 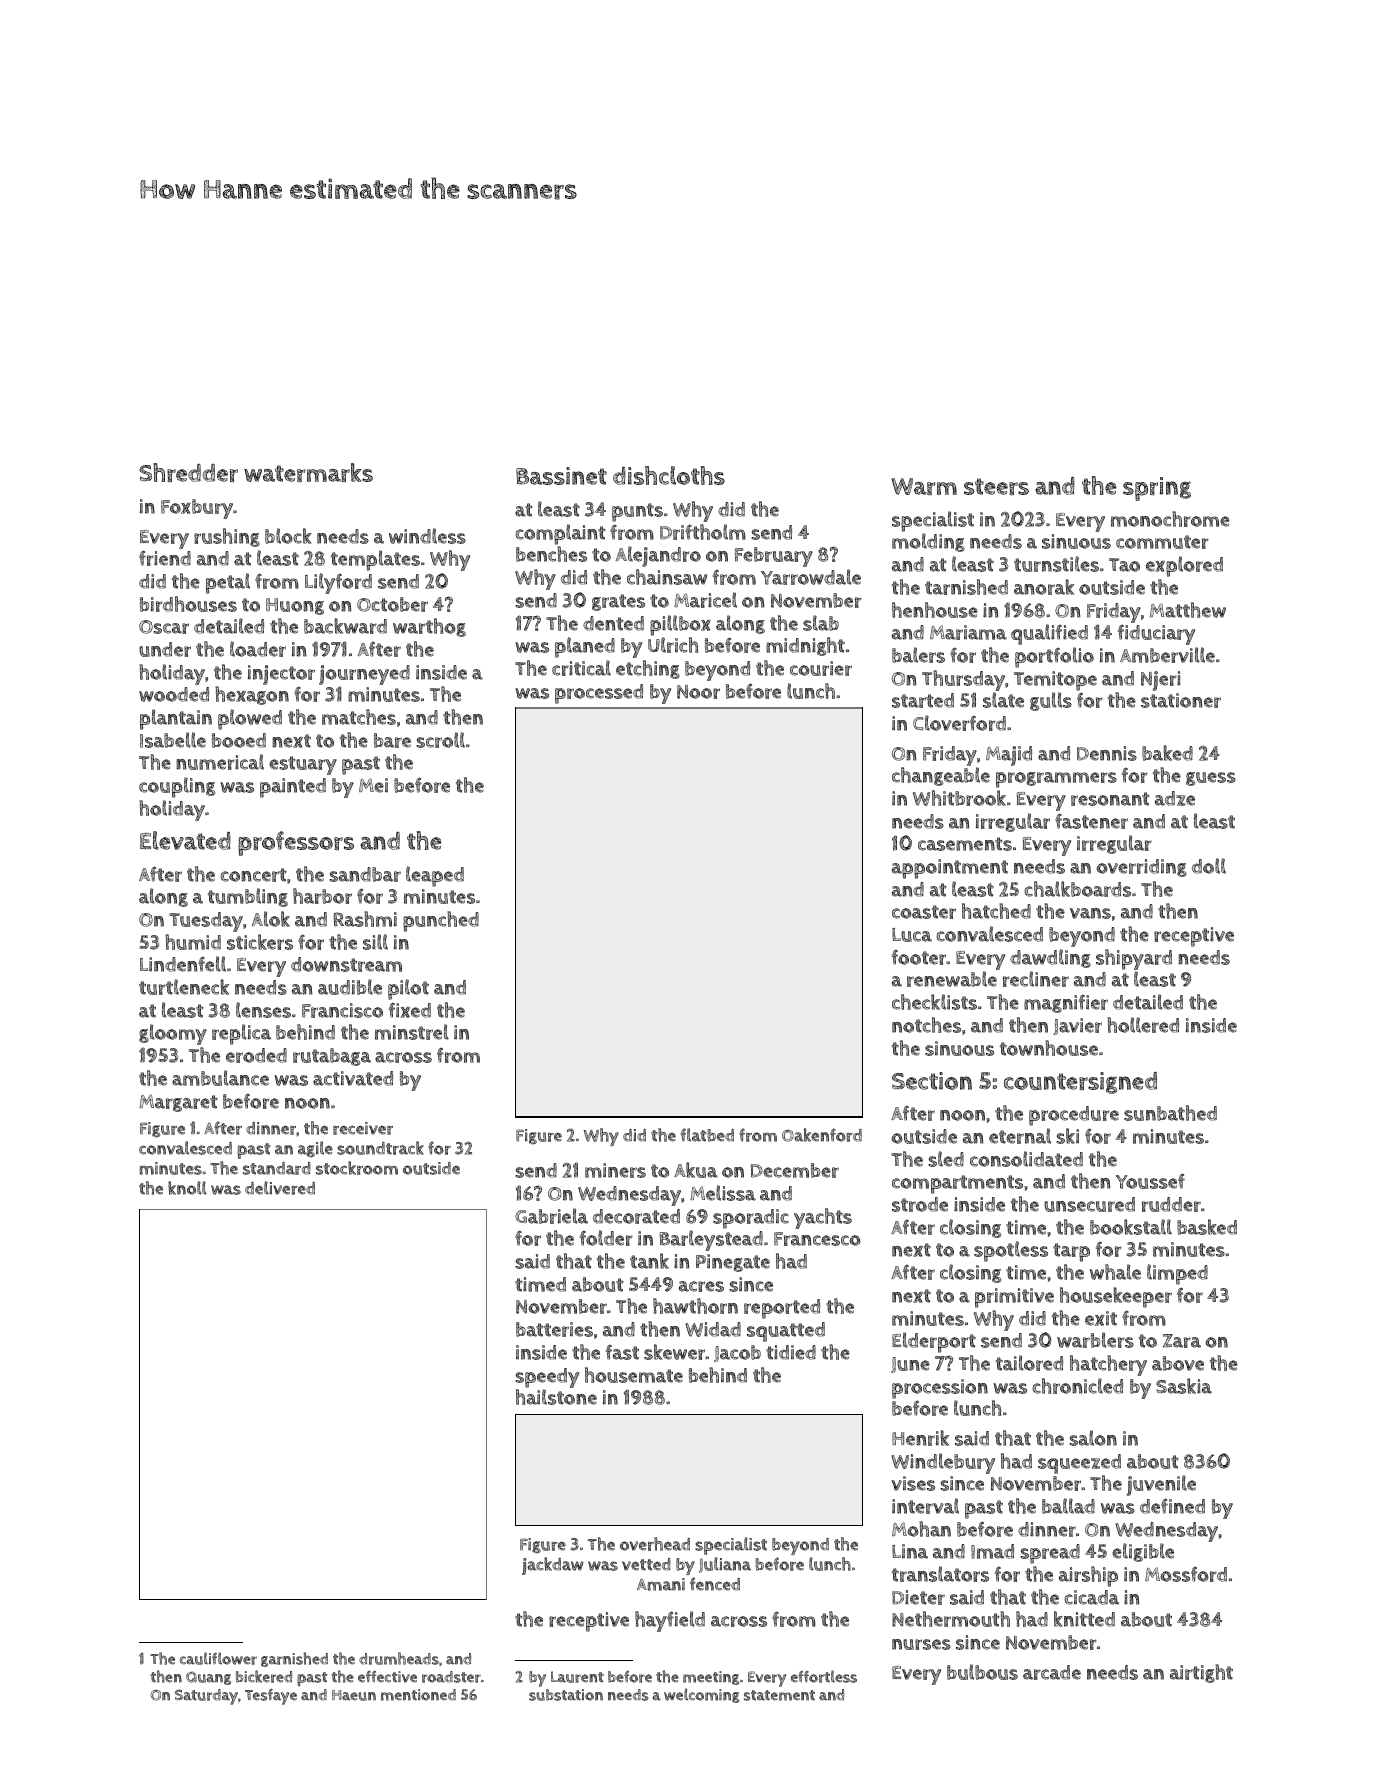 I want to click on spring, so click(x=1157, y=489).
